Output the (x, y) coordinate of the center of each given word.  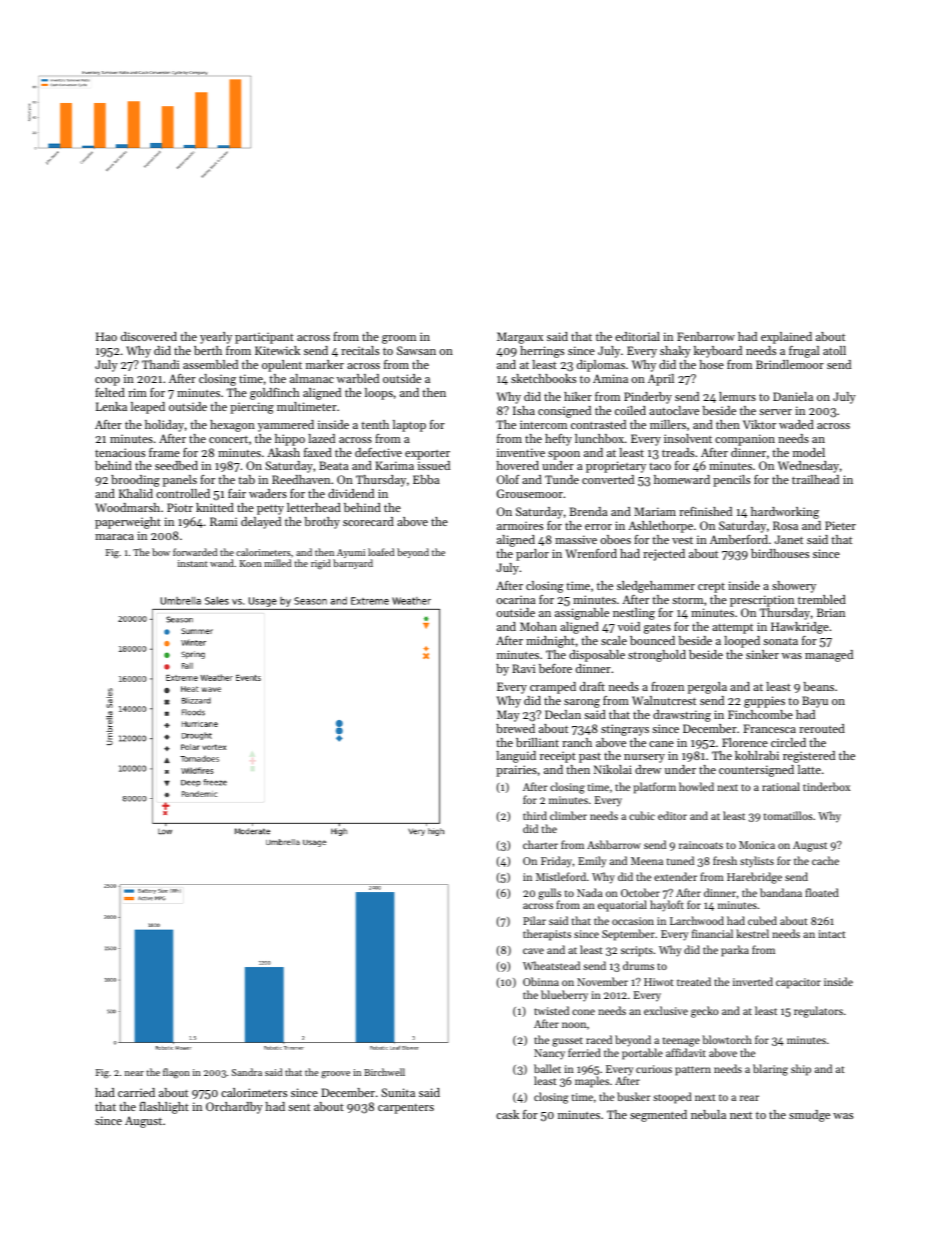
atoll (834, 350)
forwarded (195, 552)
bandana (781, 892)
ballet (547, 1068)
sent (299, 1107)
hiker (578, 396)
